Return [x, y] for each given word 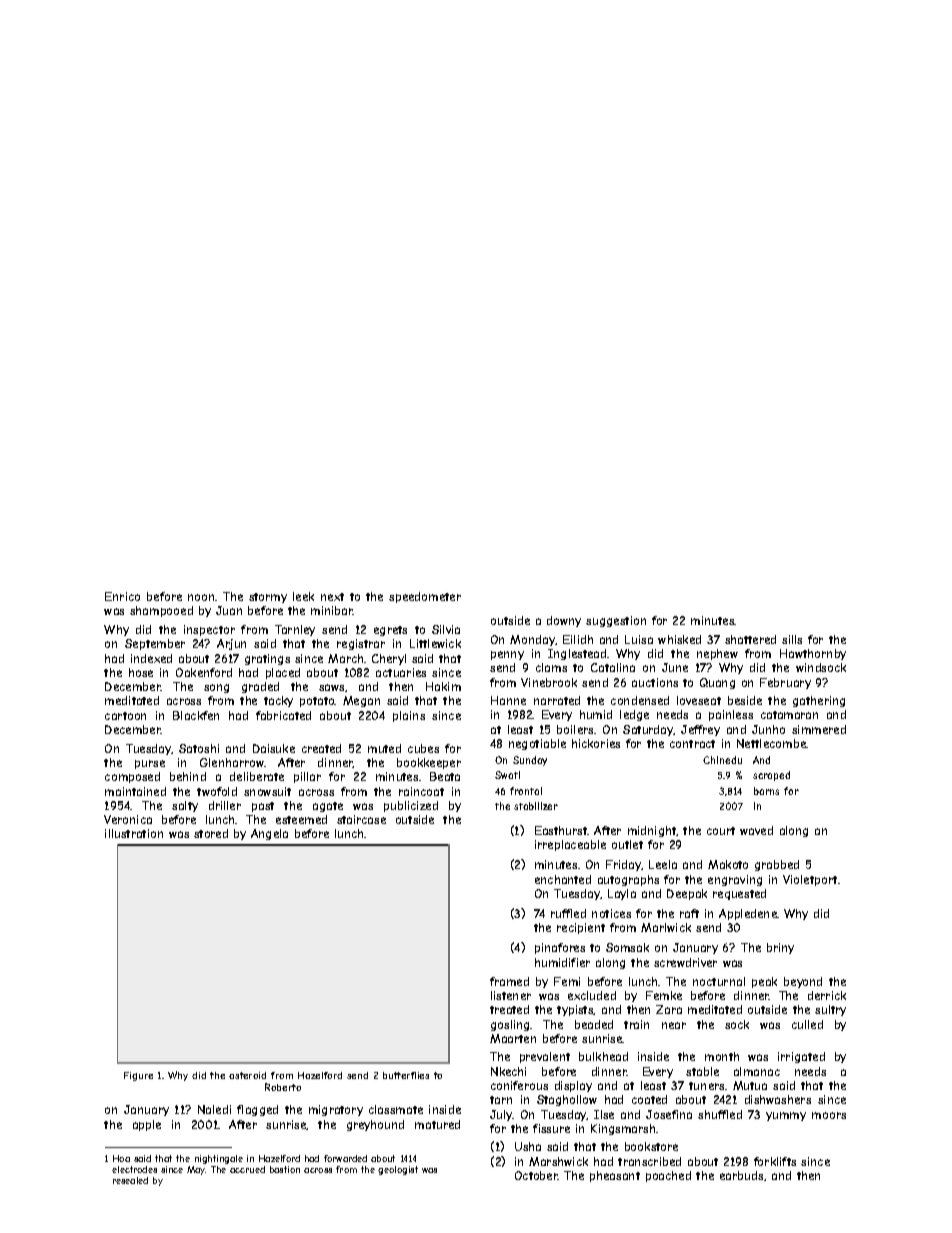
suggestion [616, 621]
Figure [138, 1076]
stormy [268, 598]
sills [792, 639]
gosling [511, 1025]
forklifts [775, 1161]
